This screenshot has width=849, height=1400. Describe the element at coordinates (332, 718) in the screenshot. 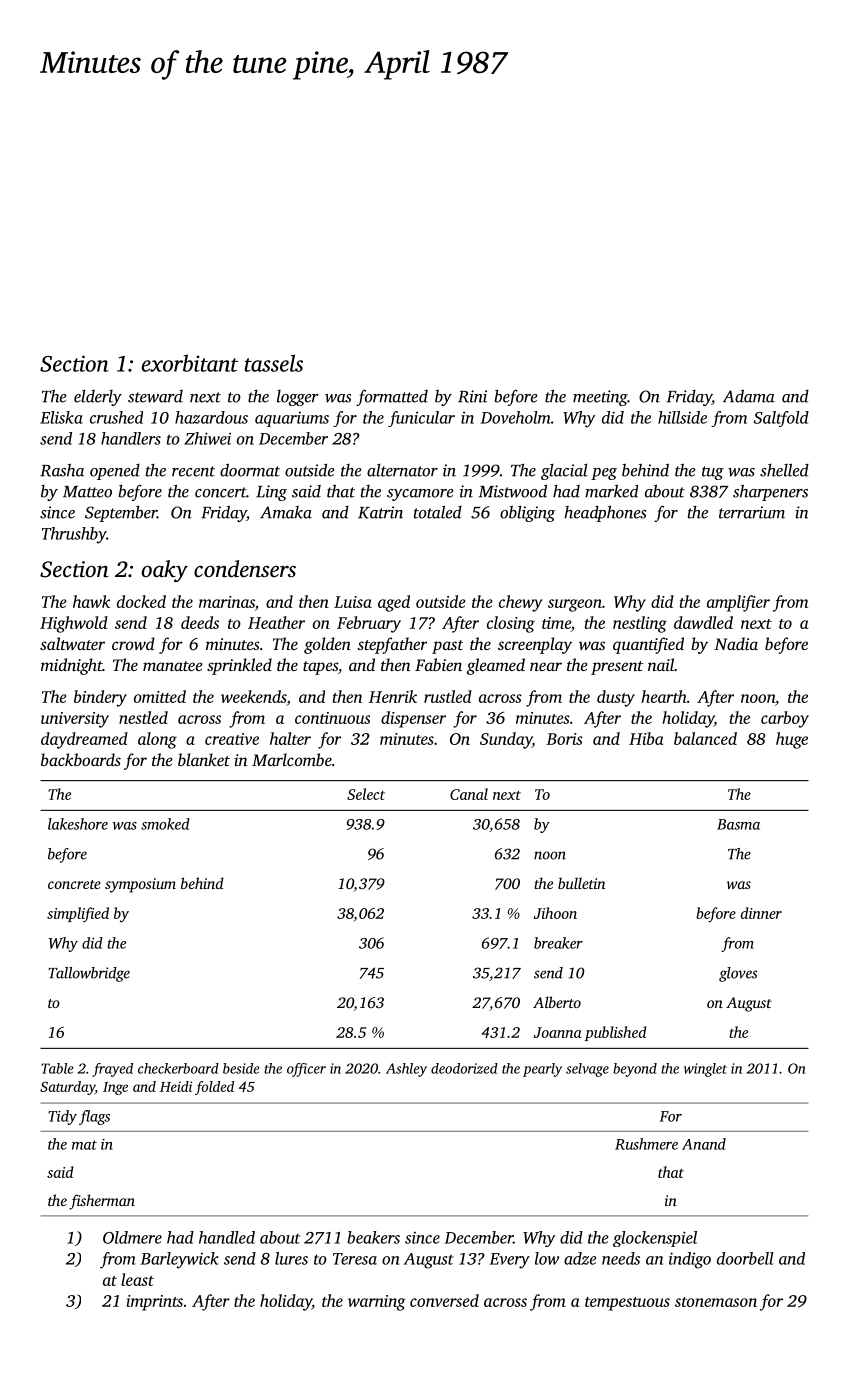

I see `continuous` at that location.
